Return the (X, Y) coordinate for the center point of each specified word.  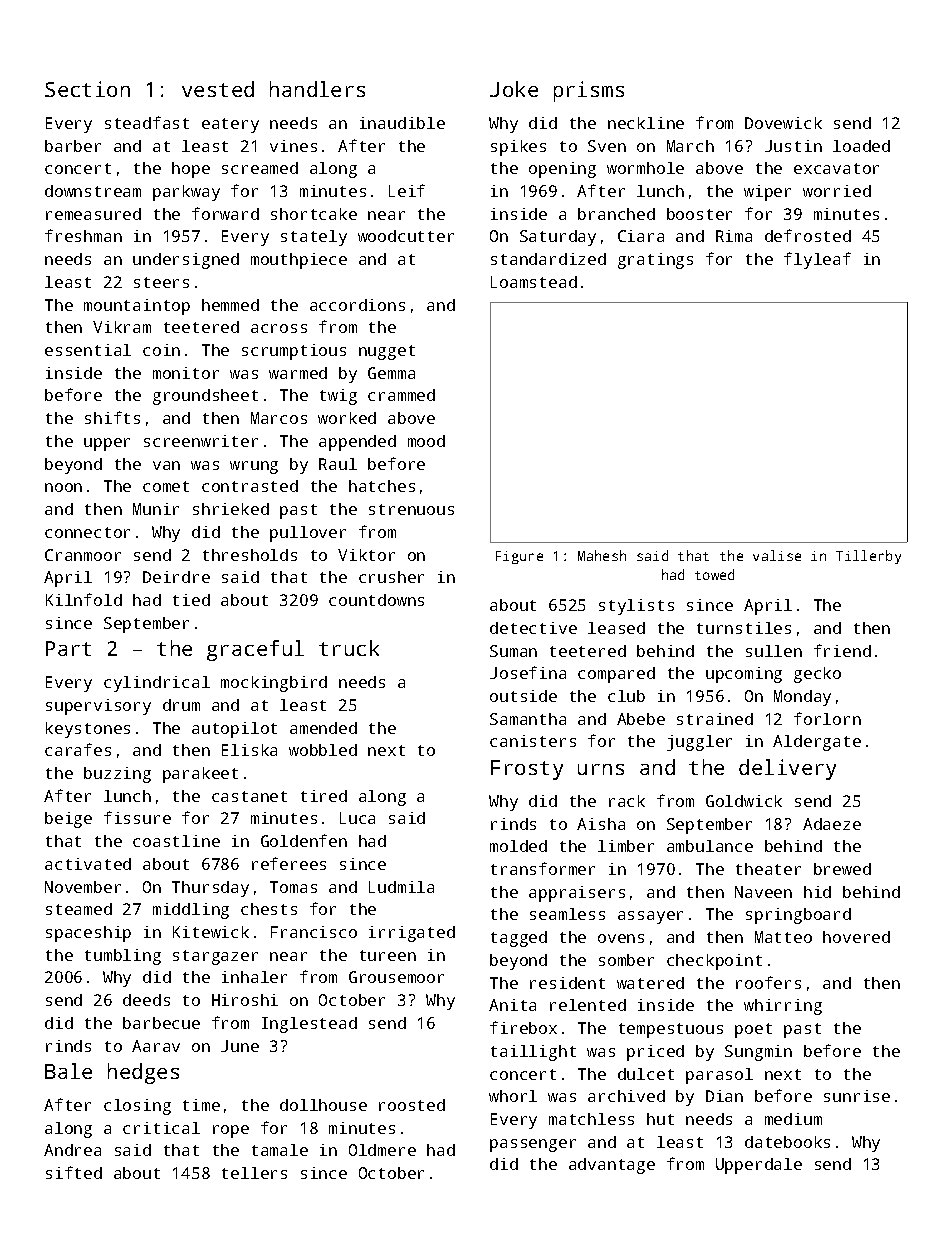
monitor (186, 373)
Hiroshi (245, 1000)
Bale (68, 1071)
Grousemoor (396, 977)
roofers (768, 982)
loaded (861, 146)
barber (73, 146)
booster (699, 214)
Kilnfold (84, 599)
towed (714, 574)
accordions (357, 305)
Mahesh (602, 555)
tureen (388, 955)
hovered (856, 937)
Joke (514, 89)
